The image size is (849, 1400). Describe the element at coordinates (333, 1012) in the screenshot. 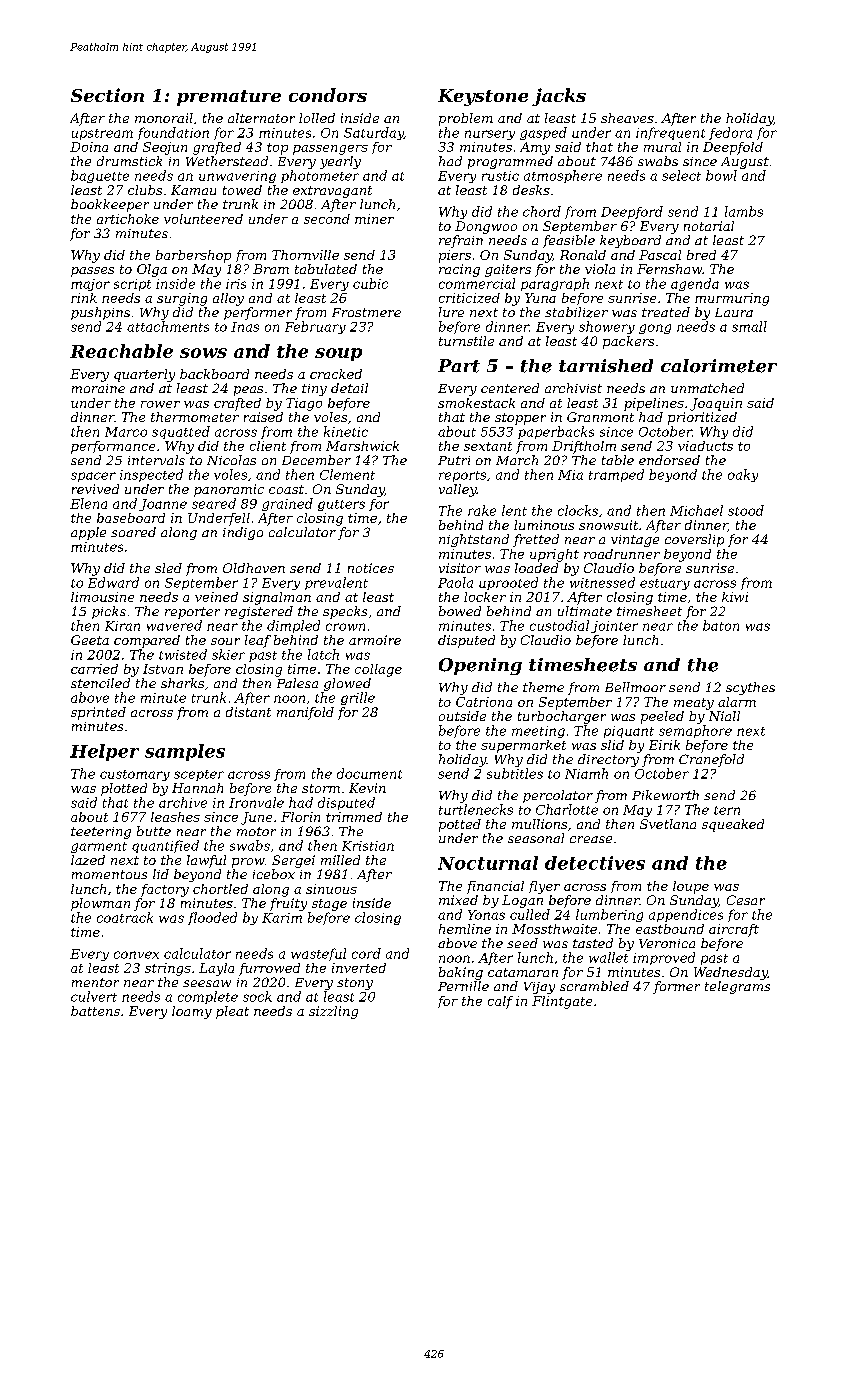

I see `sizzling` at that location.
